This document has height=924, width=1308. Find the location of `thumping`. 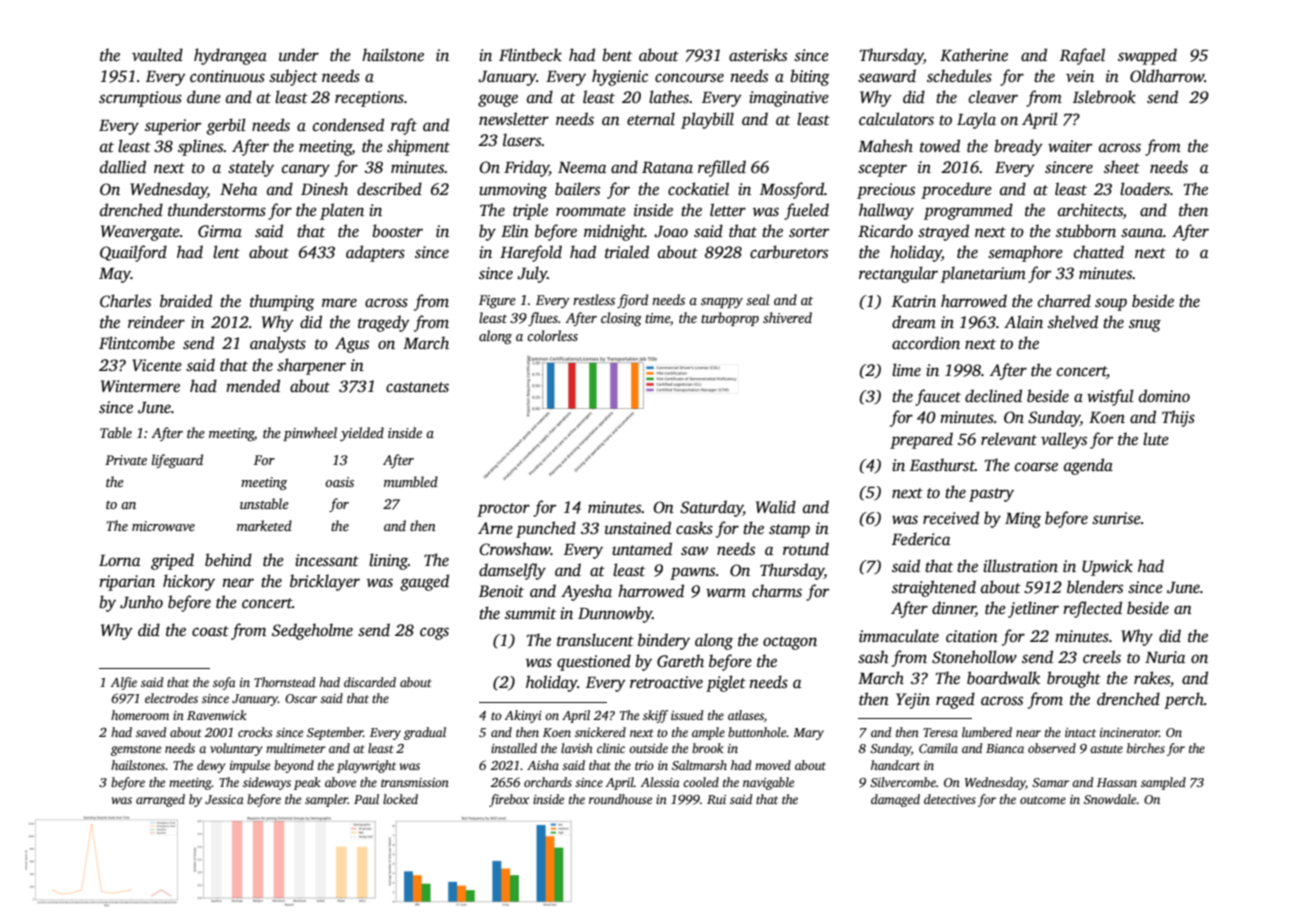

thumping is located at coordinates (282, 302).
